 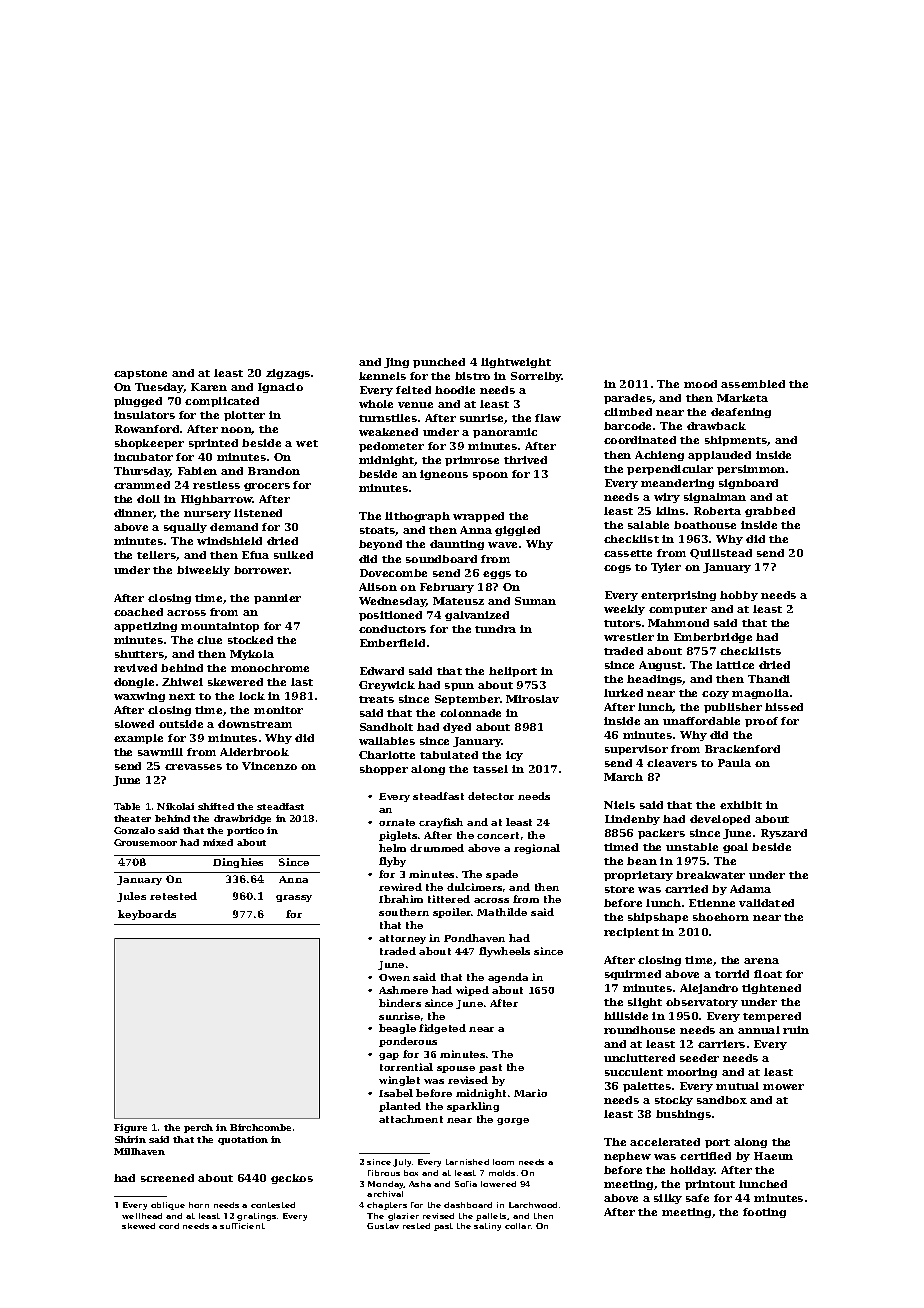 What do you see at coordinates (145, 842) in the page?
I see `Grousemoor` at bounding box center [145, 842].
